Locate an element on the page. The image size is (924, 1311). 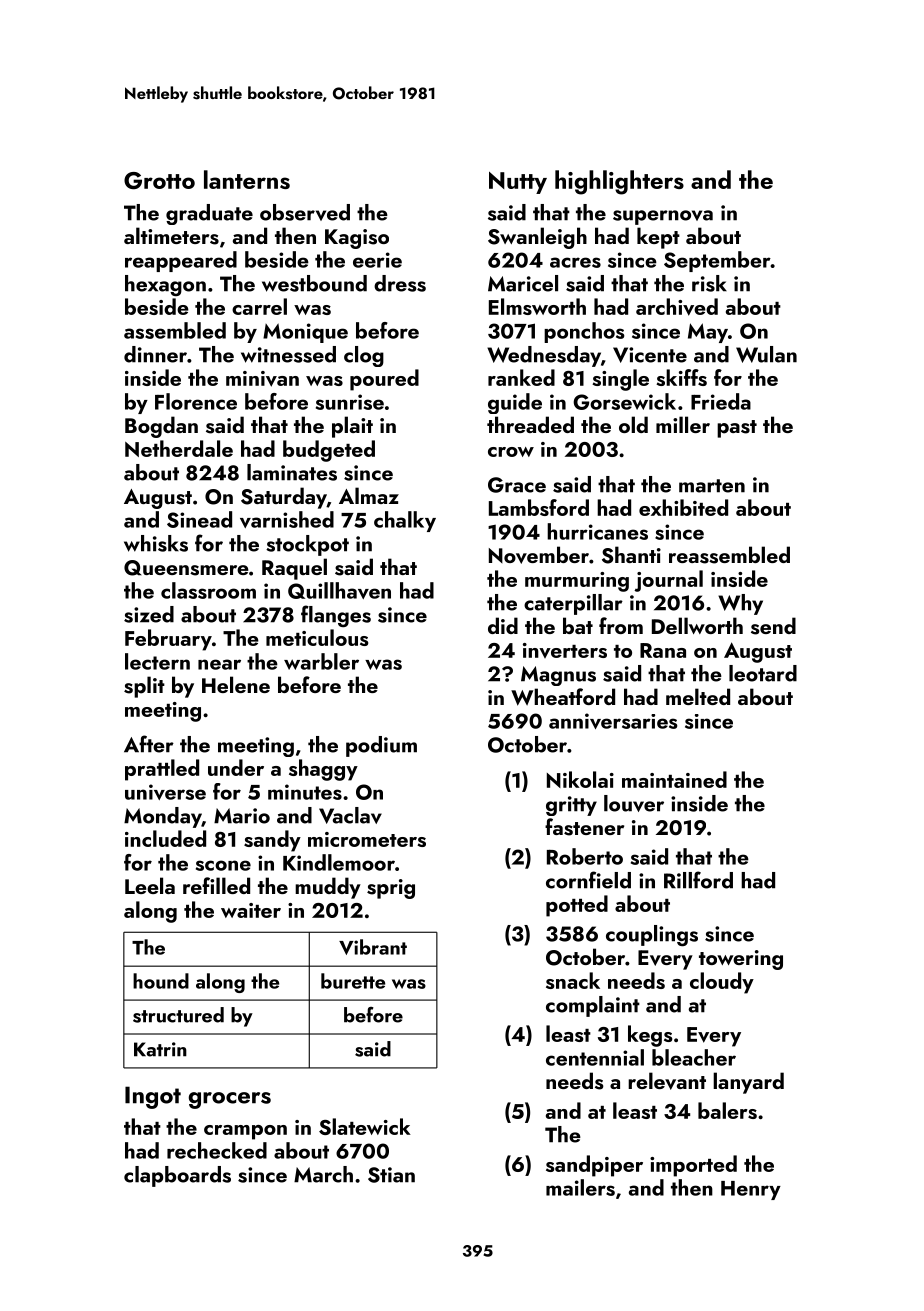
chalky is located at coordinates (405, 521).
